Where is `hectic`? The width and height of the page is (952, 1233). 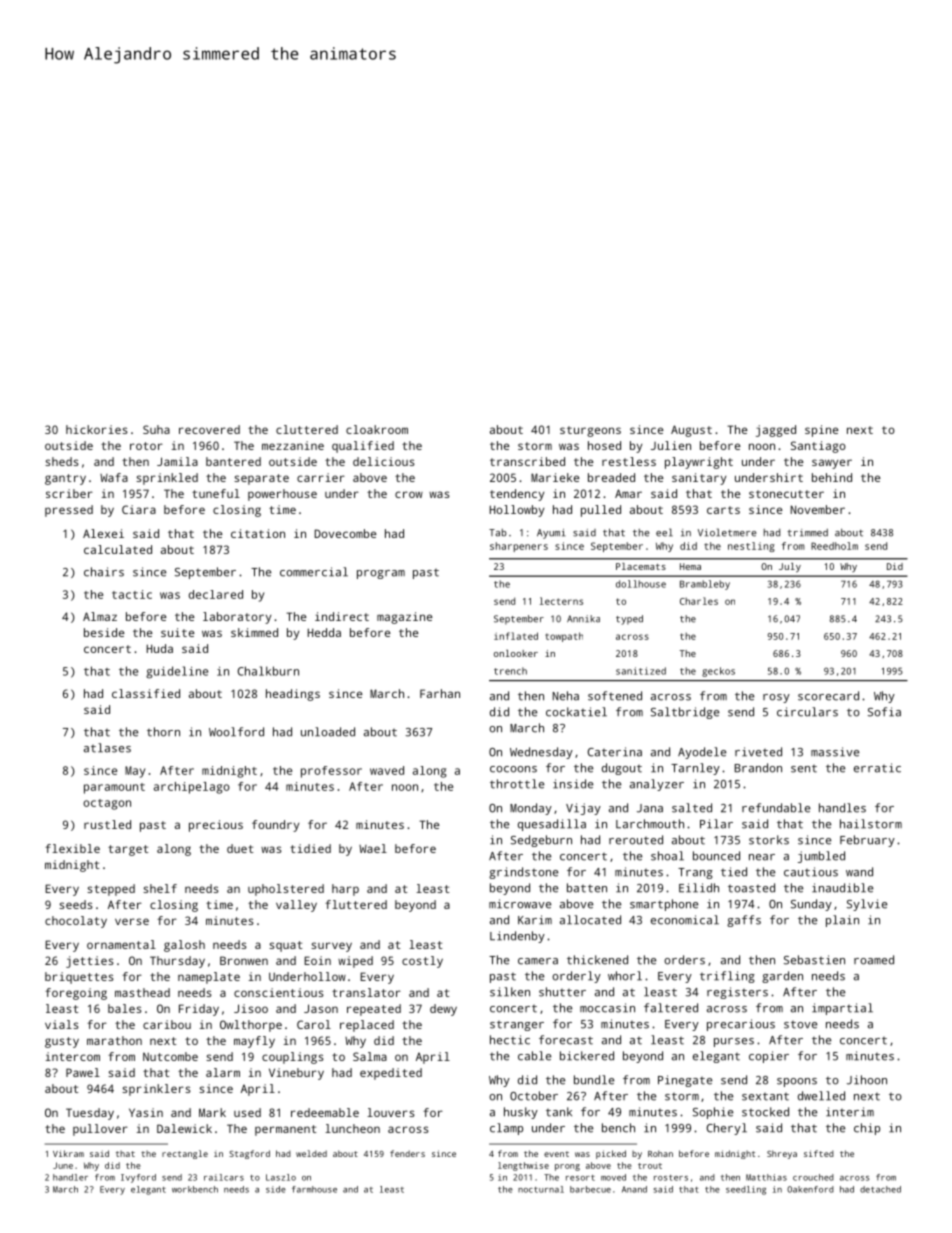
hectic is located at coordinates (510, 1040).
